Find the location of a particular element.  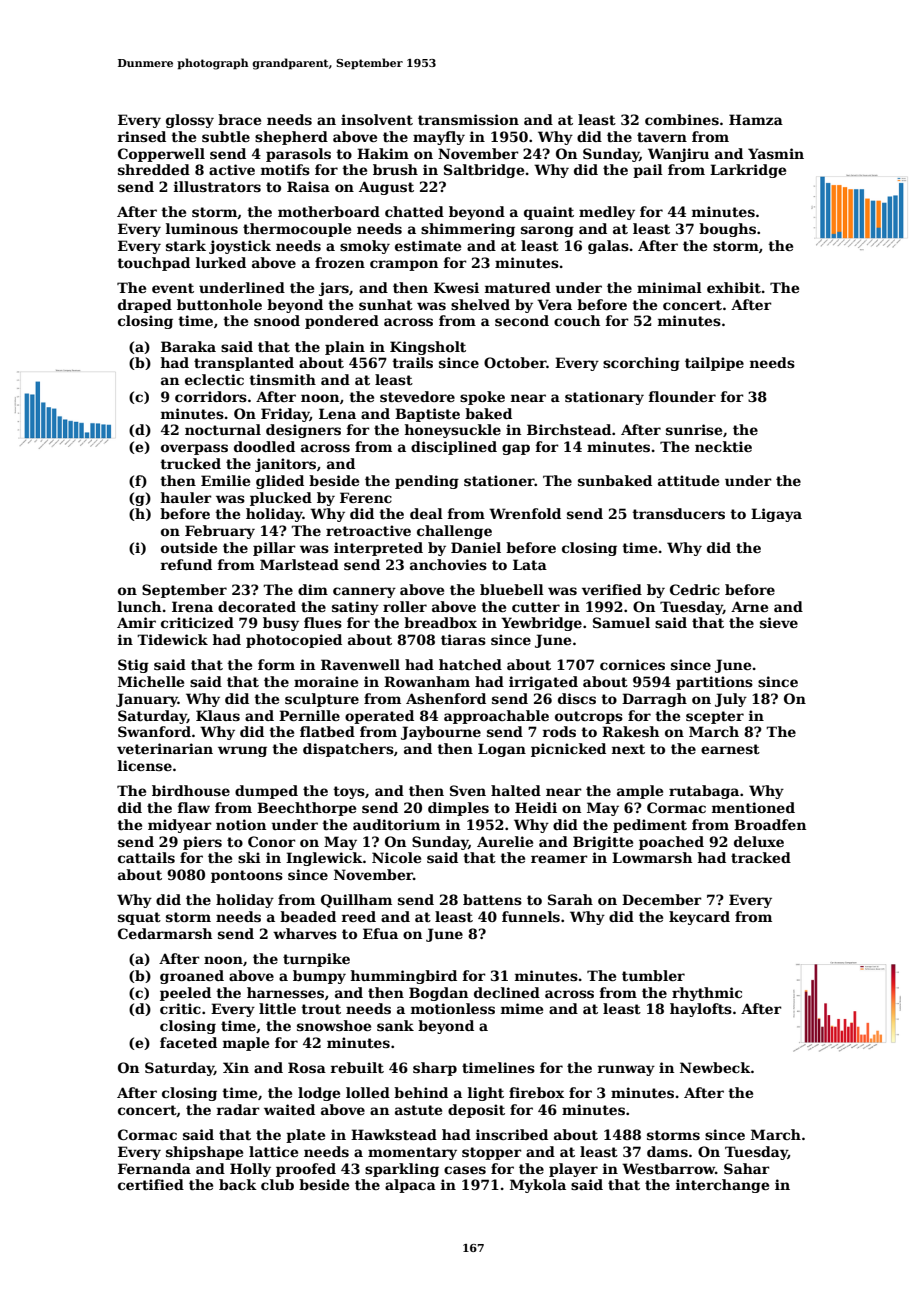

interchange is located at coordinates (722, 1186).
